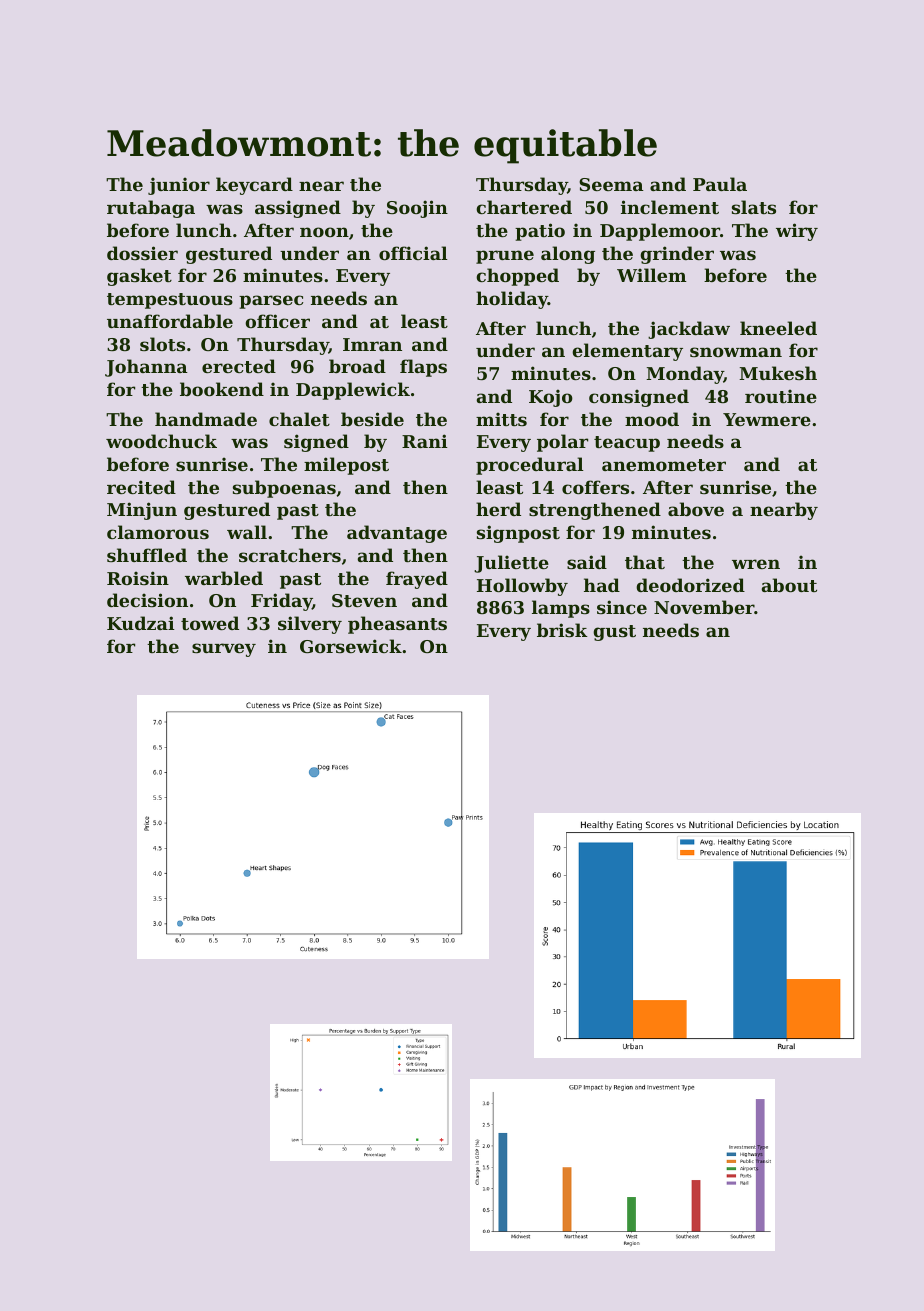 The image size is (924, 1311). What do you see at coordinates (518, 534) in the image?
I see `signpost` at bounding box center [518, 534].
